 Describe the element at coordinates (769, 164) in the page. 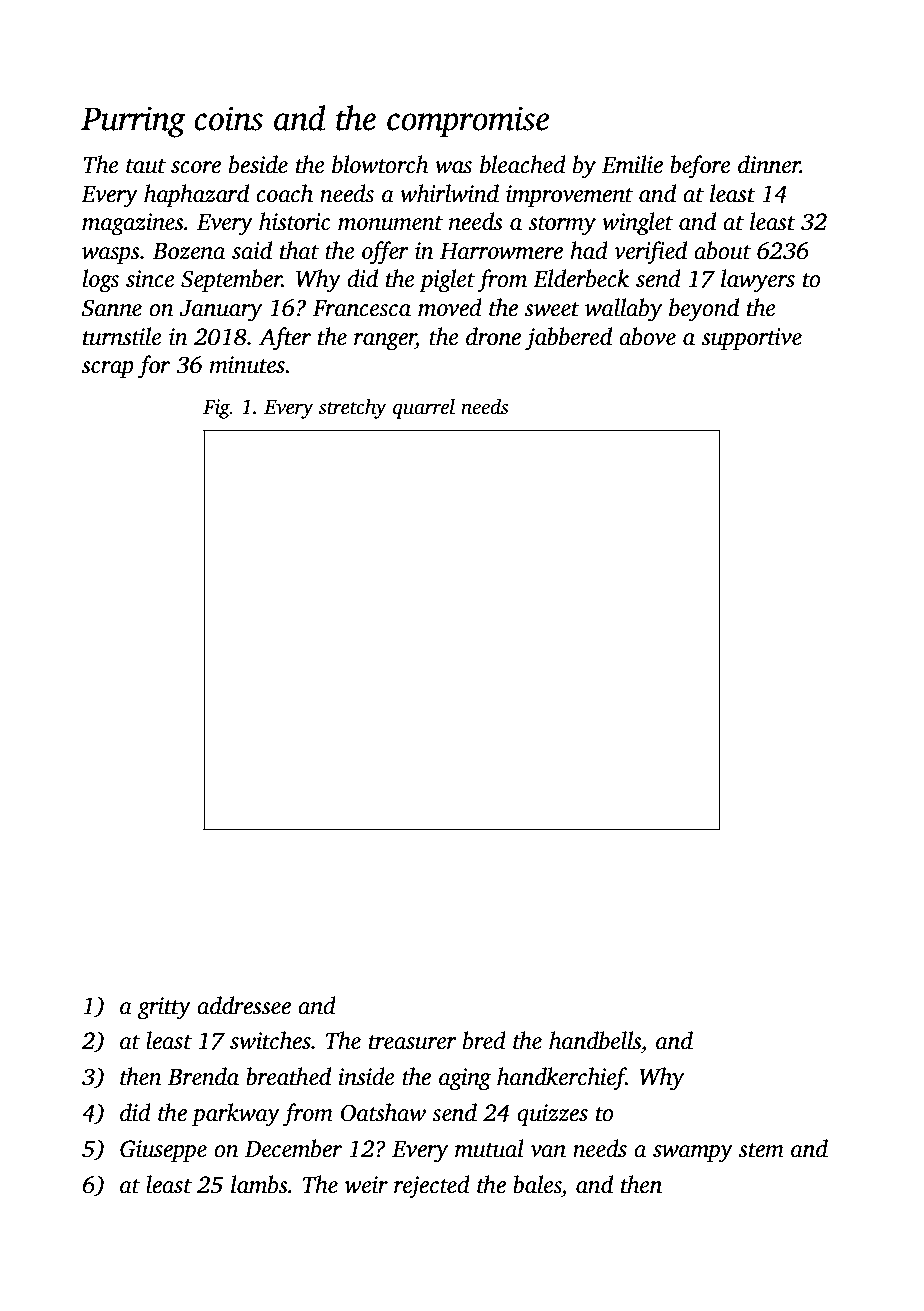

I see `dinner` at that location.
